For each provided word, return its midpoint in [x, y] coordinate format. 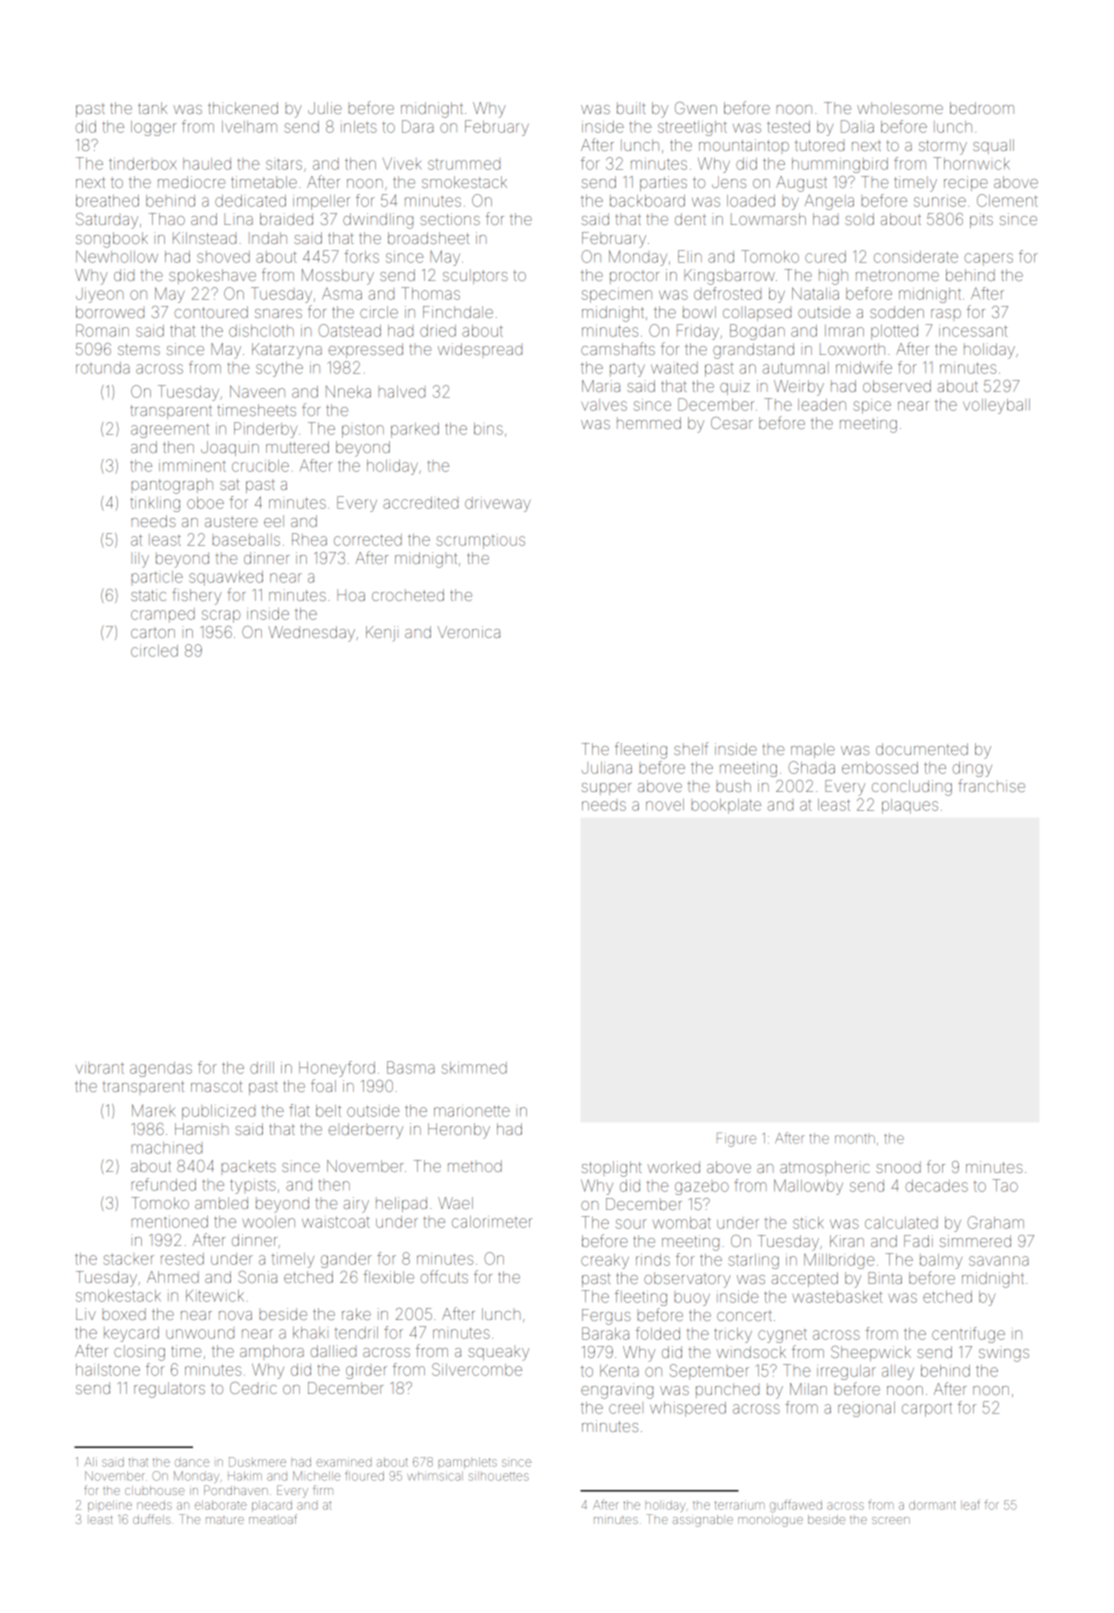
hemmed [649, 423]
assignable [703, 1521]
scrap [221, 616]
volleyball [996, 406]
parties [663, 183]
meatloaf [273, 1519]
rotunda [103, 368]
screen [891, 1520]
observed [897, 386]
